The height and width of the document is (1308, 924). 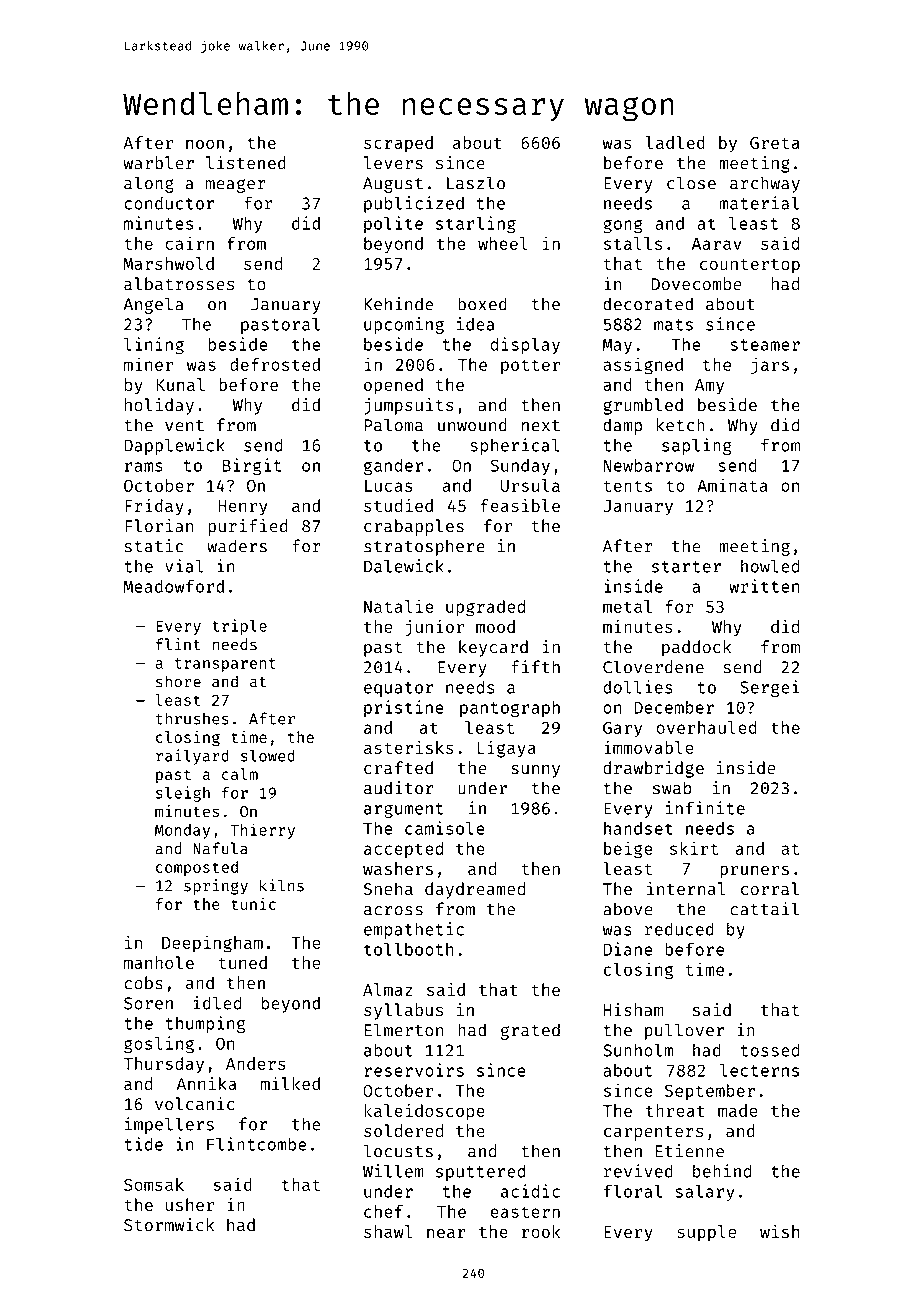 I want to click on waders, so click(x=237, y=546).
